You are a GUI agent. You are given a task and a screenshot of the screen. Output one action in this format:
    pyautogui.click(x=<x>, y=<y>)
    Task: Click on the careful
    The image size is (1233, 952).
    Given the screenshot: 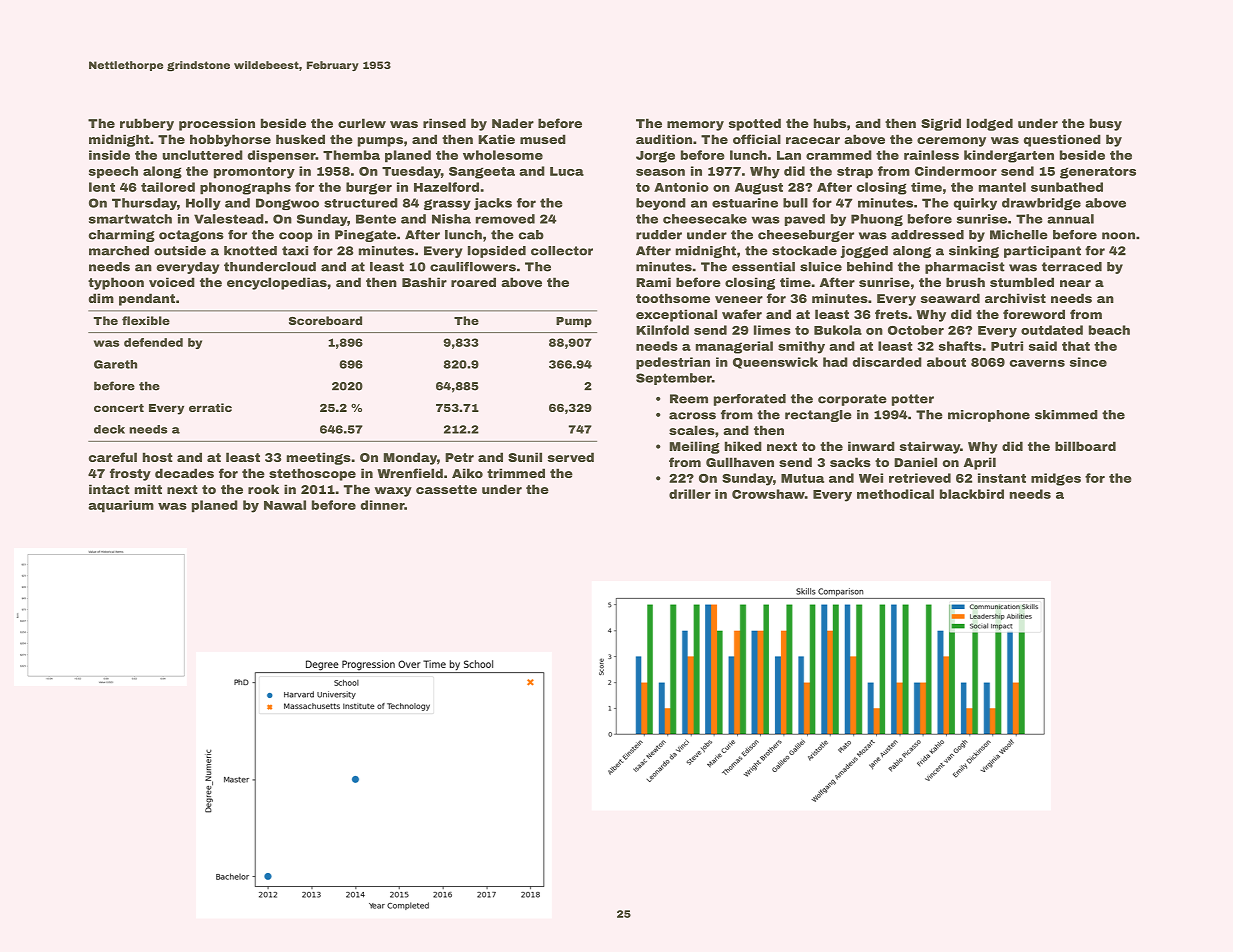 What is the action you would take?
    pyautogui.click(x=113, y=457)
